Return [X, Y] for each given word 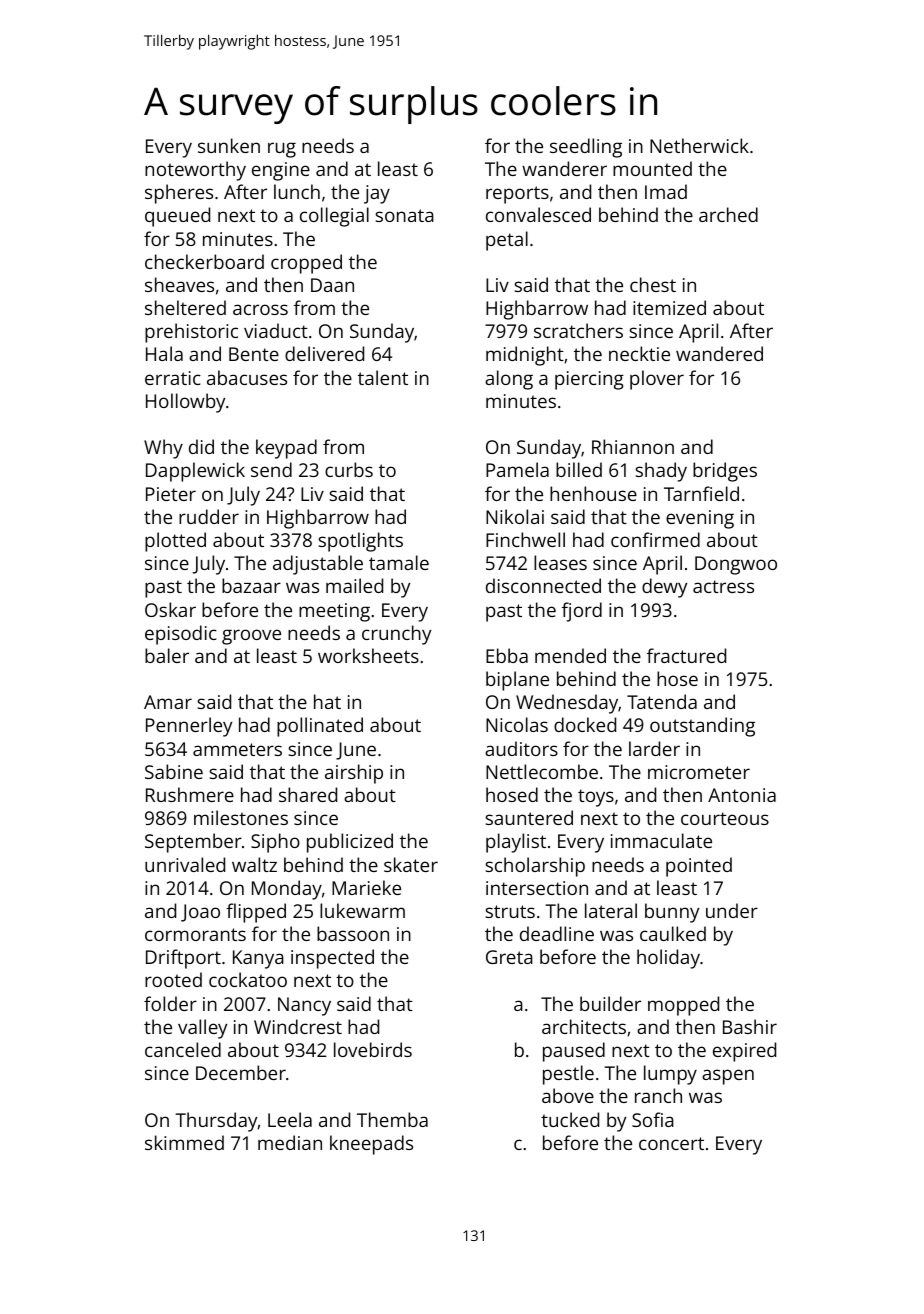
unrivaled [185, 864]
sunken [229, 145]
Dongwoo [736, 565]
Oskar [170, 609]
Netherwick [699, 145]
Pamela [517, 469]
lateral [611, 910]
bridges [725, 472]
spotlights [361, 542]
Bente [254, 354]
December [241, 1072]
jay [377, 194]
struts [510, 911]
